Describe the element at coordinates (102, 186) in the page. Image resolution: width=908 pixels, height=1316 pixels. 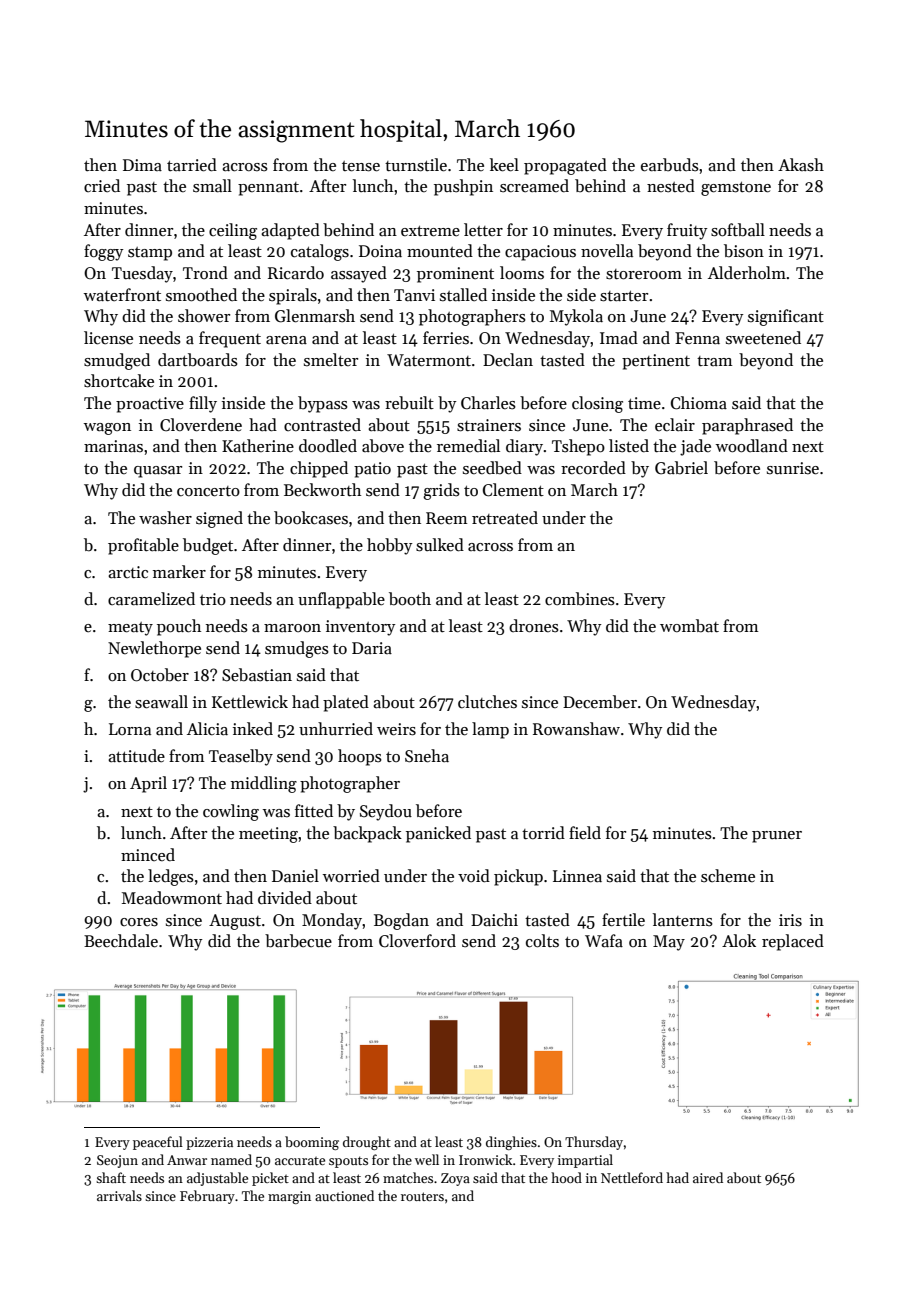
I see `cried` at that location.
